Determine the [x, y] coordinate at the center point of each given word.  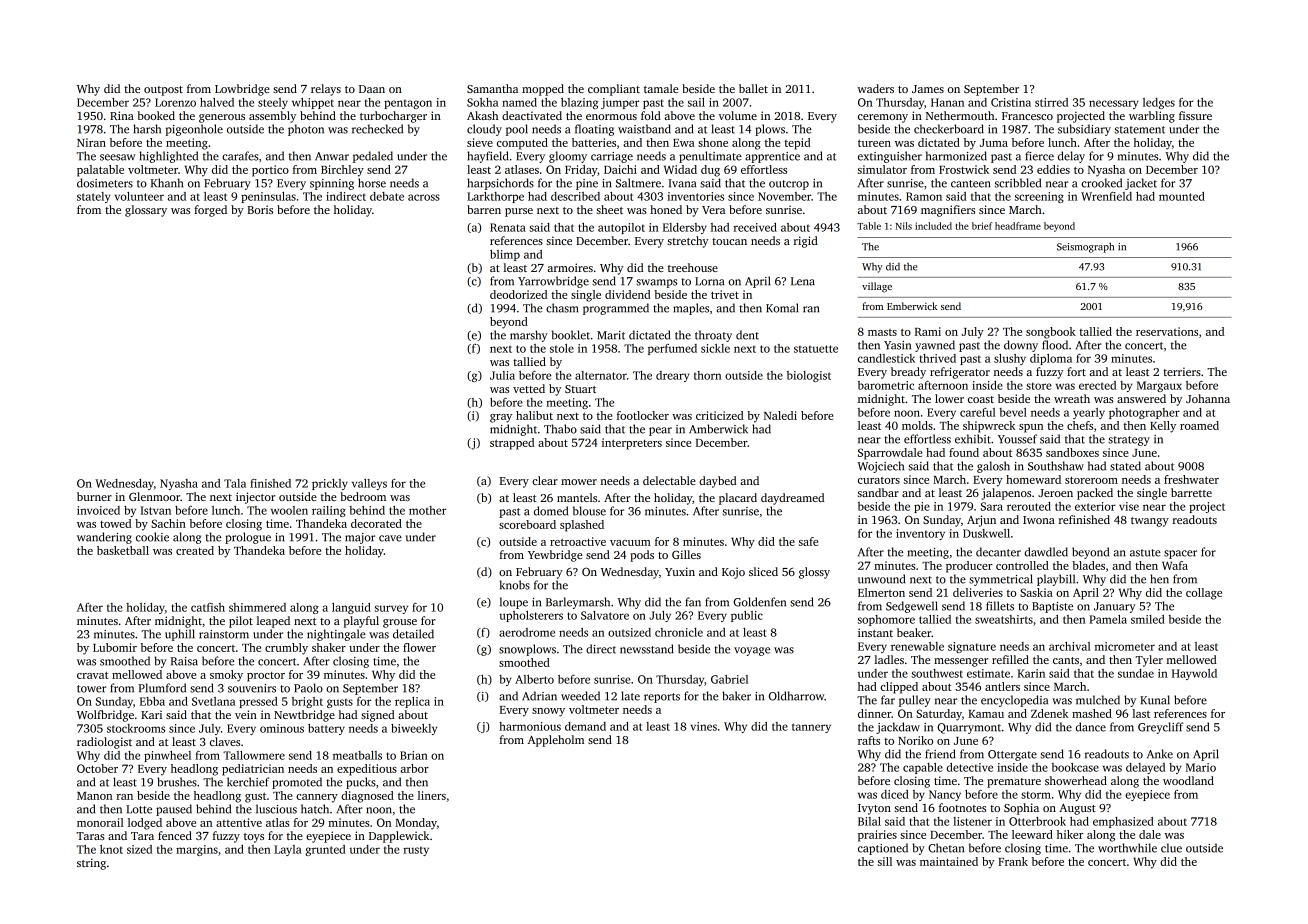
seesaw [117, 157]
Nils [903, 226]
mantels [577, 497]
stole [562, 348]
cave [390, 538]
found [964, 452]
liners [432, 795]
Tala [235, 483]
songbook [1051, 333]
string [91, 864]
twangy [1150, 522]
